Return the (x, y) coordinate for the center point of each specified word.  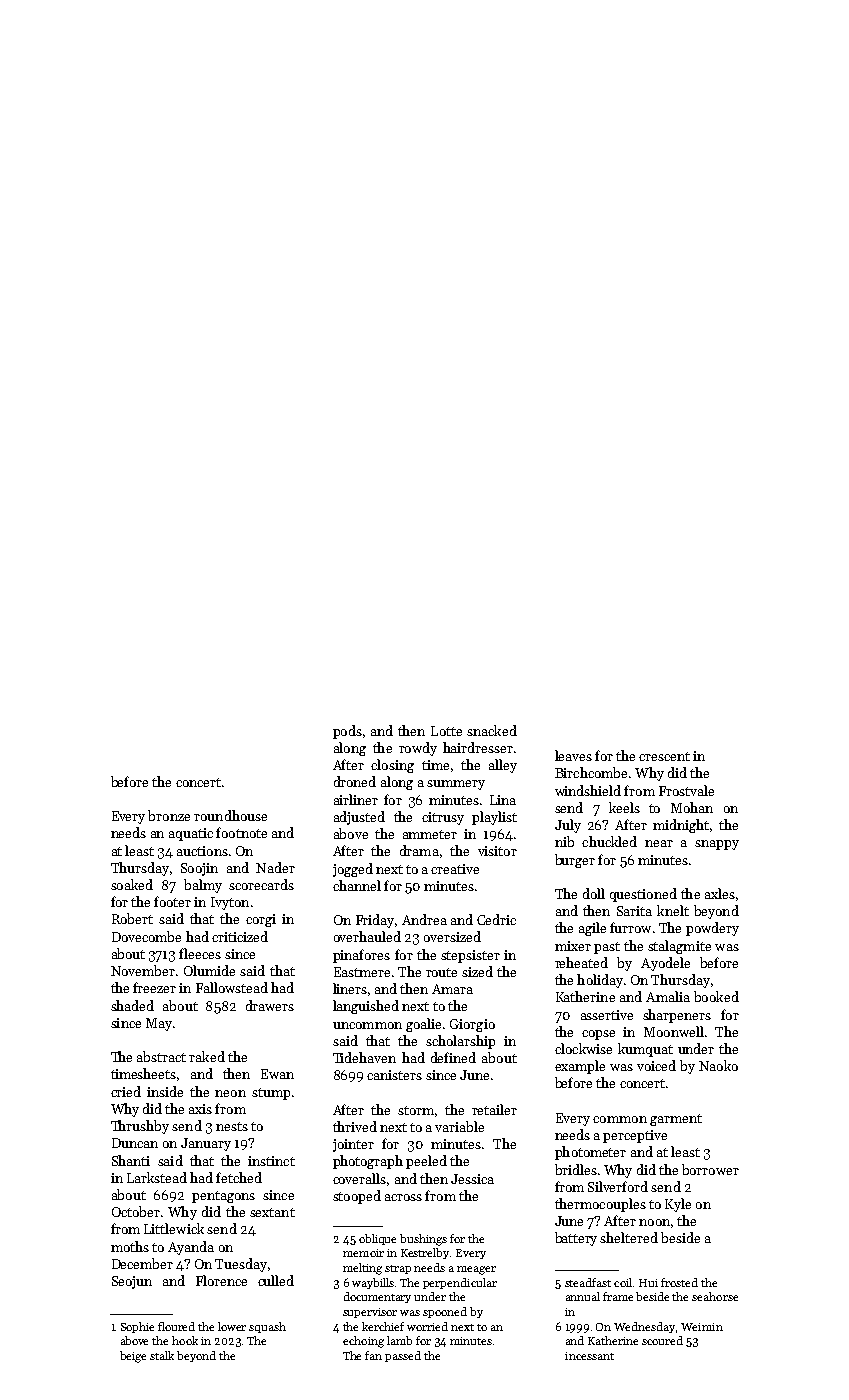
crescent (664, 756)
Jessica (472, 1179)
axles (720, 893)
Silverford (618, 1186)
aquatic (191, 834)
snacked (492, 730)
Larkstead (157, 1177)
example (580, 1067)
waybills (373, 1283)
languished (366, 1007)
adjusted (359, 818)
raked (207, 1056)
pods (347, 732)
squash (267, 1327)
